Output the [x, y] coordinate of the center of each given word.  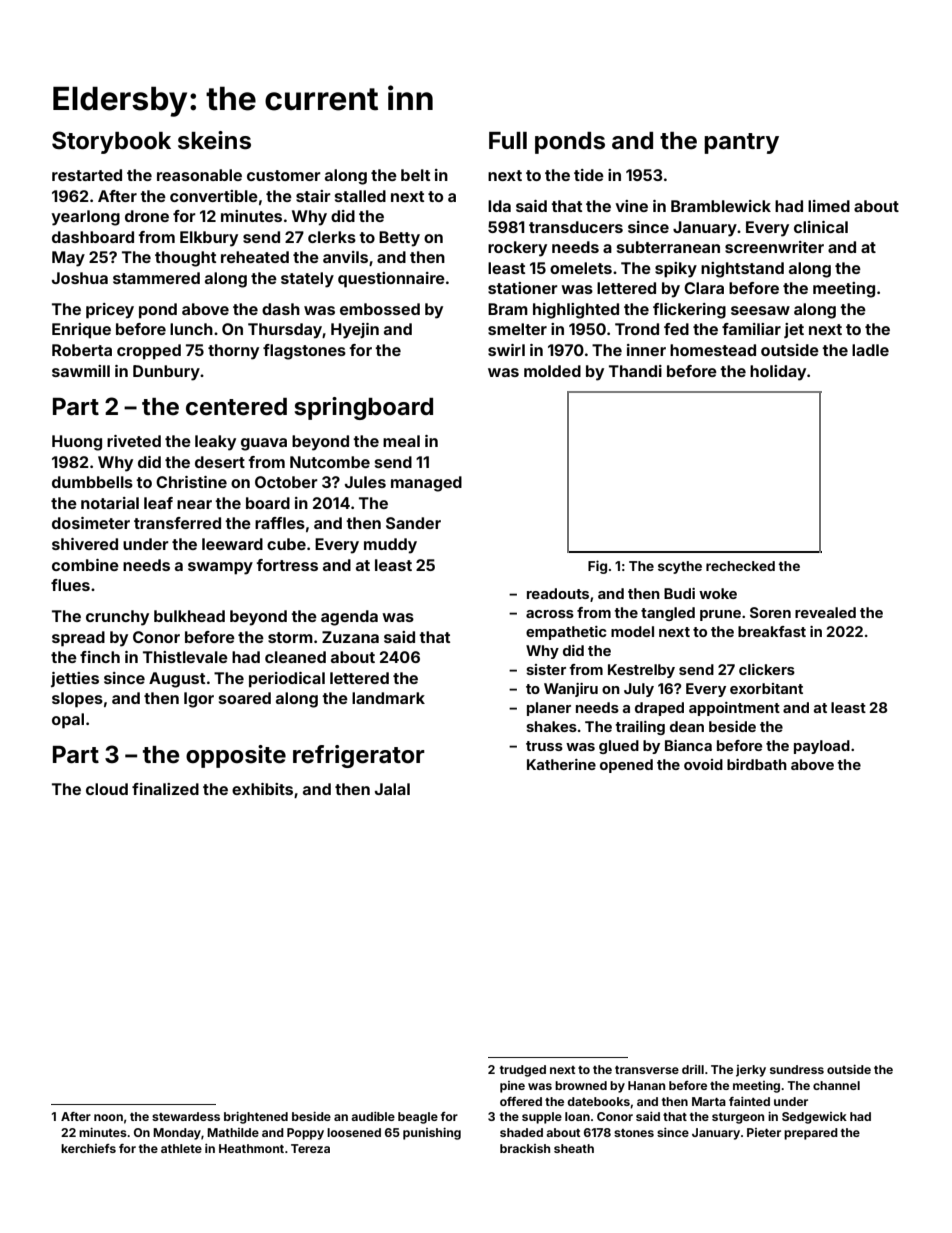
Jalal [392, 789]
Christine [191, 482]
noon [108, 1117]
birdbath [757, 764]
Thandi [635, 371]
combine [85, 565]
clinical [821, 227]
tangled [668, 614]
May [68, 259]
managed [426, 484]
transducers [576, 227]
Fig [597, 567]
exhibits [262, 789]
